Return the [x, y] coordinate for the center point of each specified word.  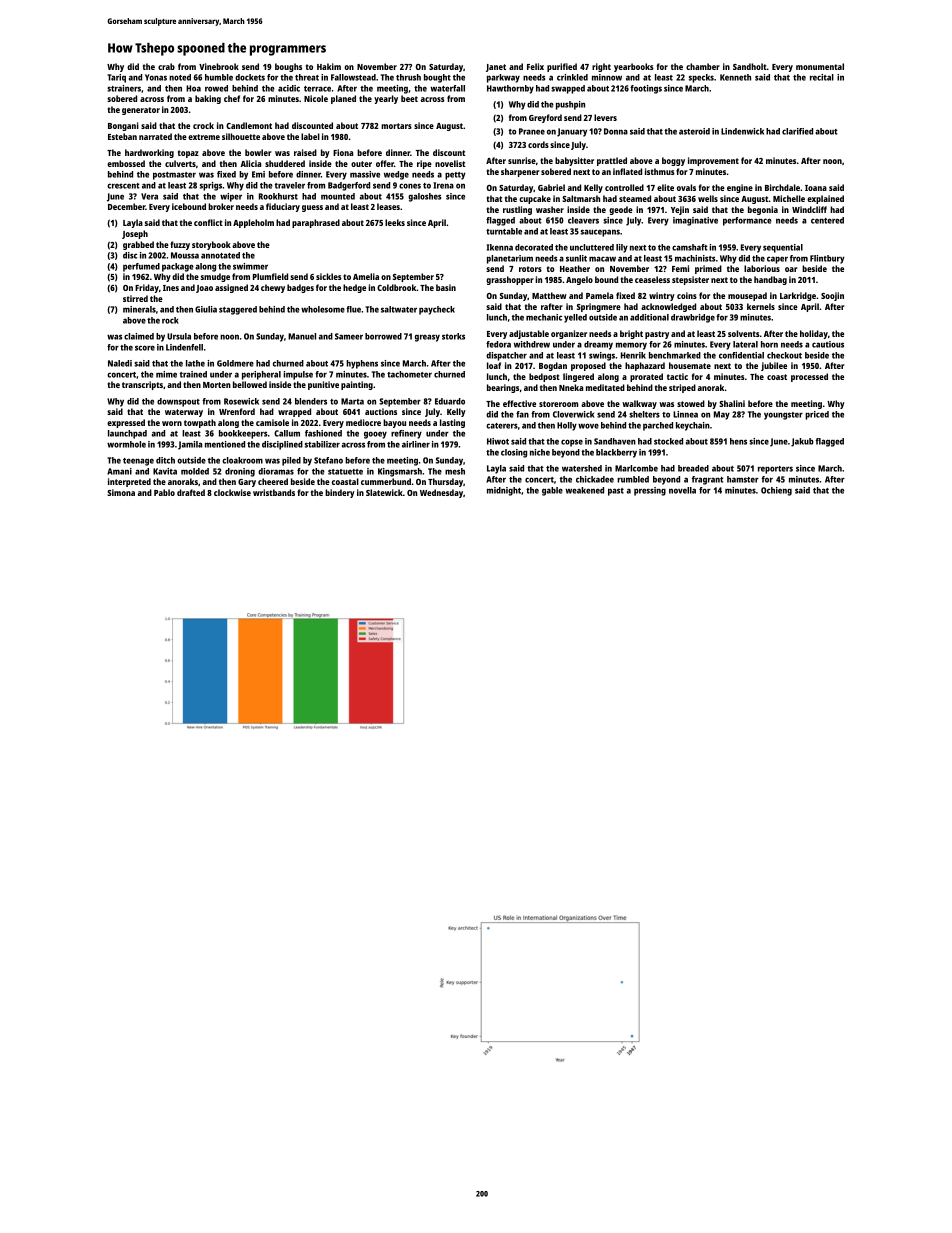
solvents [744, 333]
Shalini [732, 403]
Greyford [545, 118]
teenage [138, 462]
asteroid [694, 131]
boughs [288, 67]
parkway [503, 78]
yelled [575, 318]
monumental [820, 66]
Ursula [179, 336]
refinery [406, 434]
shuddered [285, 163]
